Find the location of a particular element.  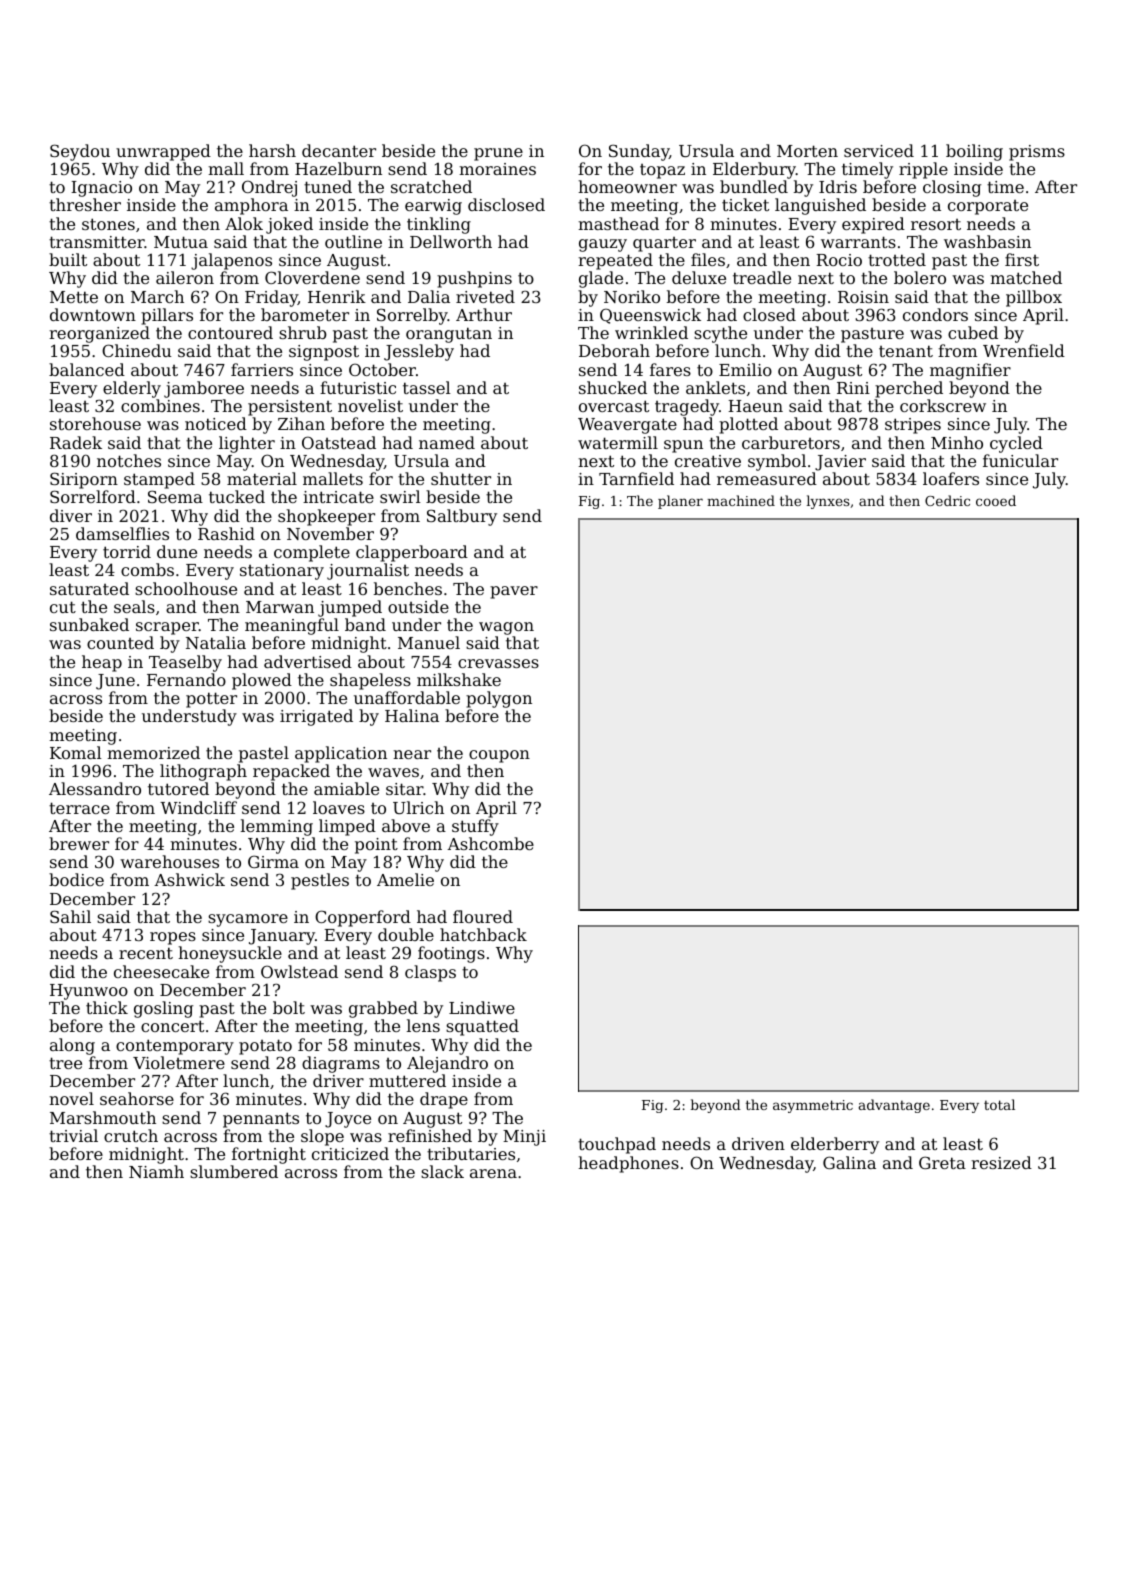

unwrapped is located at coordinates (163, 152).
